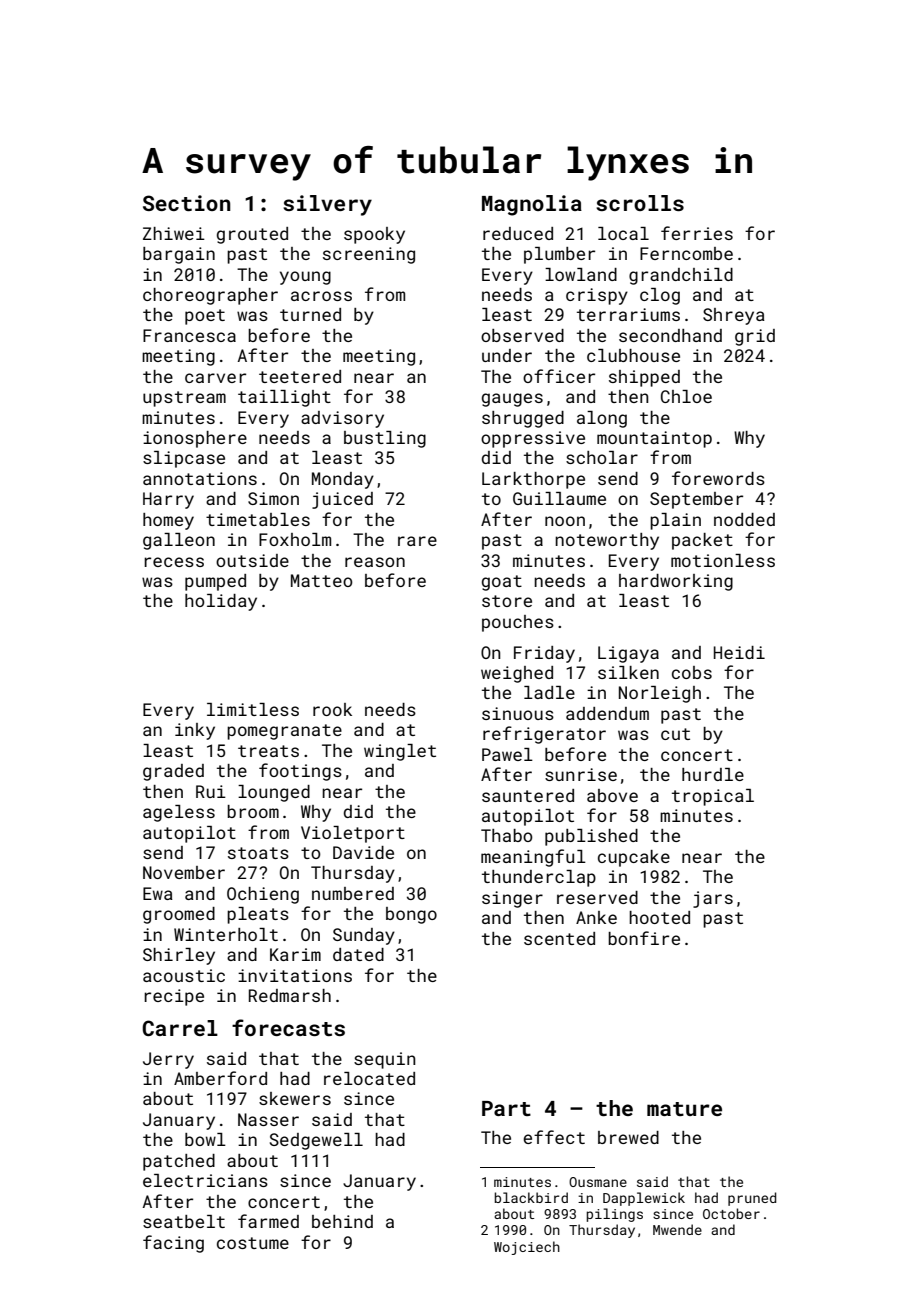 Image resolution: width=924 pixels, height=1314 pixels. I want to click on refrigerator, so click(544, 735).
